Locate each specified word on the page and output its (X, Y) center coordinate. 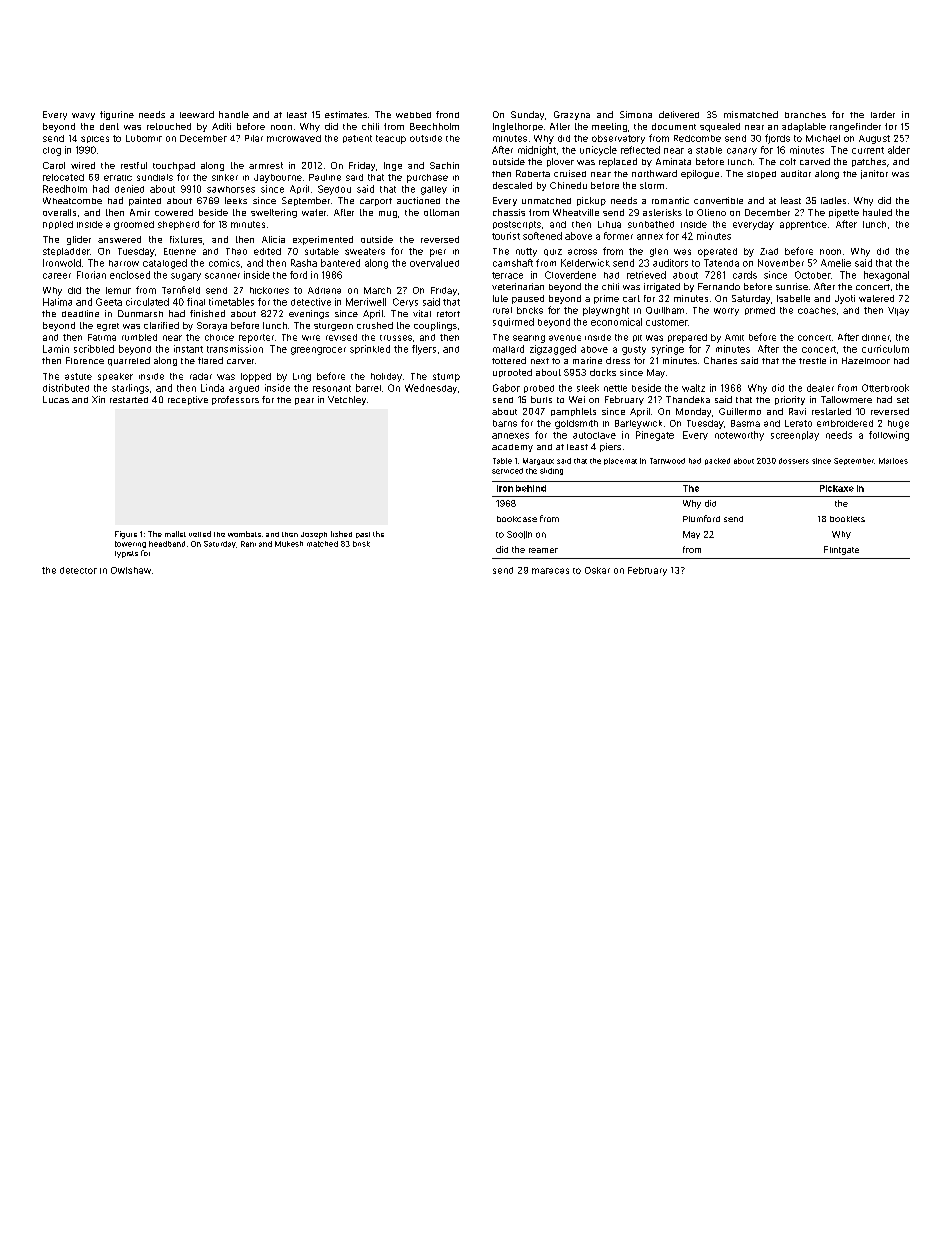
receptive (188, 400)
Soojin (519, 535)
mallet (175, 534)
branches (805, 115)
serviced (507, 471)
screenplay (795, 436)
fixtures (186, 239)
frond (447, 114)
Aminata (673, 161)
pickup (591, 201)
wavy (83, 116)
